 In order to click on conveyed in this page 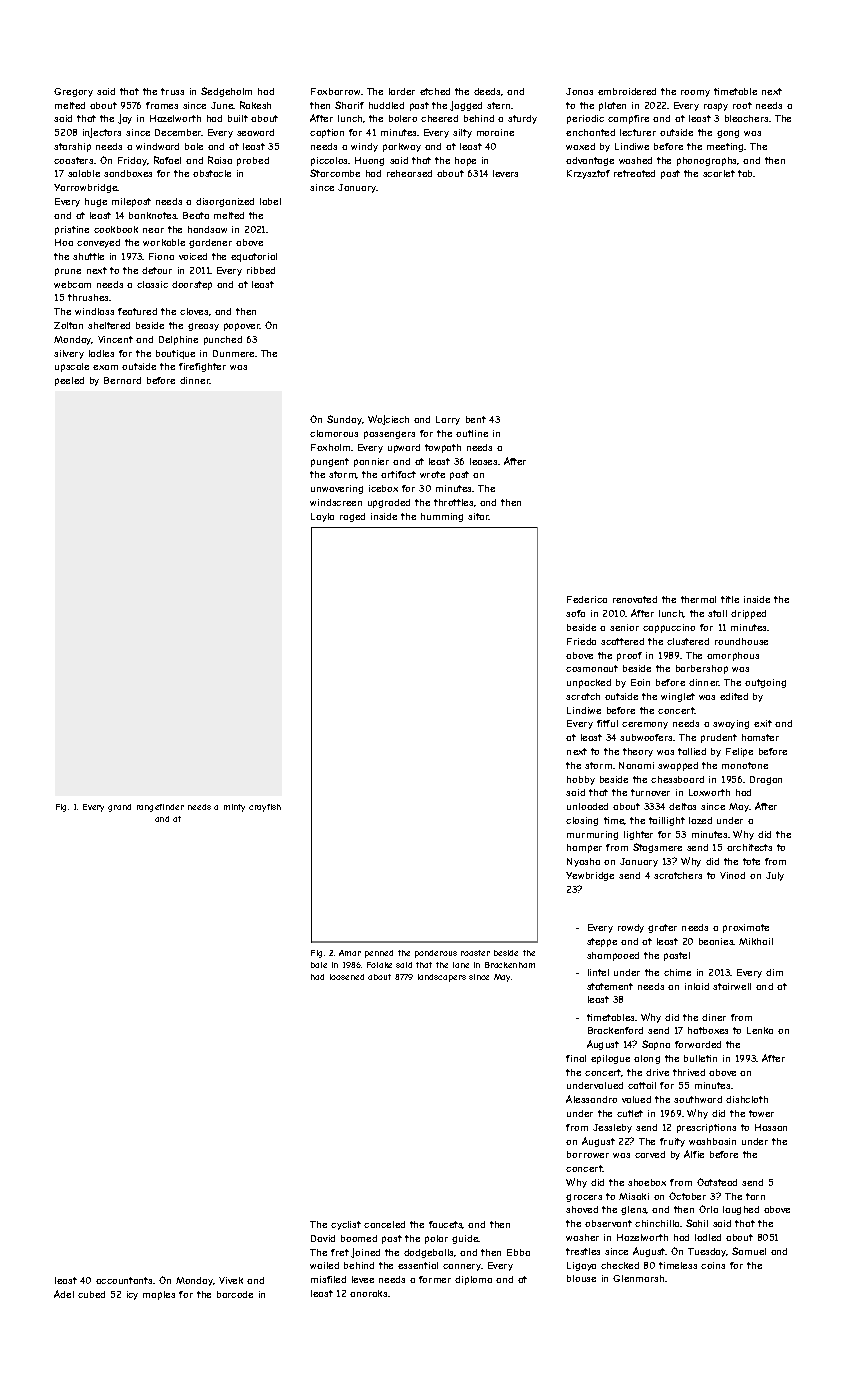, I will do `click(98, 243)`.
